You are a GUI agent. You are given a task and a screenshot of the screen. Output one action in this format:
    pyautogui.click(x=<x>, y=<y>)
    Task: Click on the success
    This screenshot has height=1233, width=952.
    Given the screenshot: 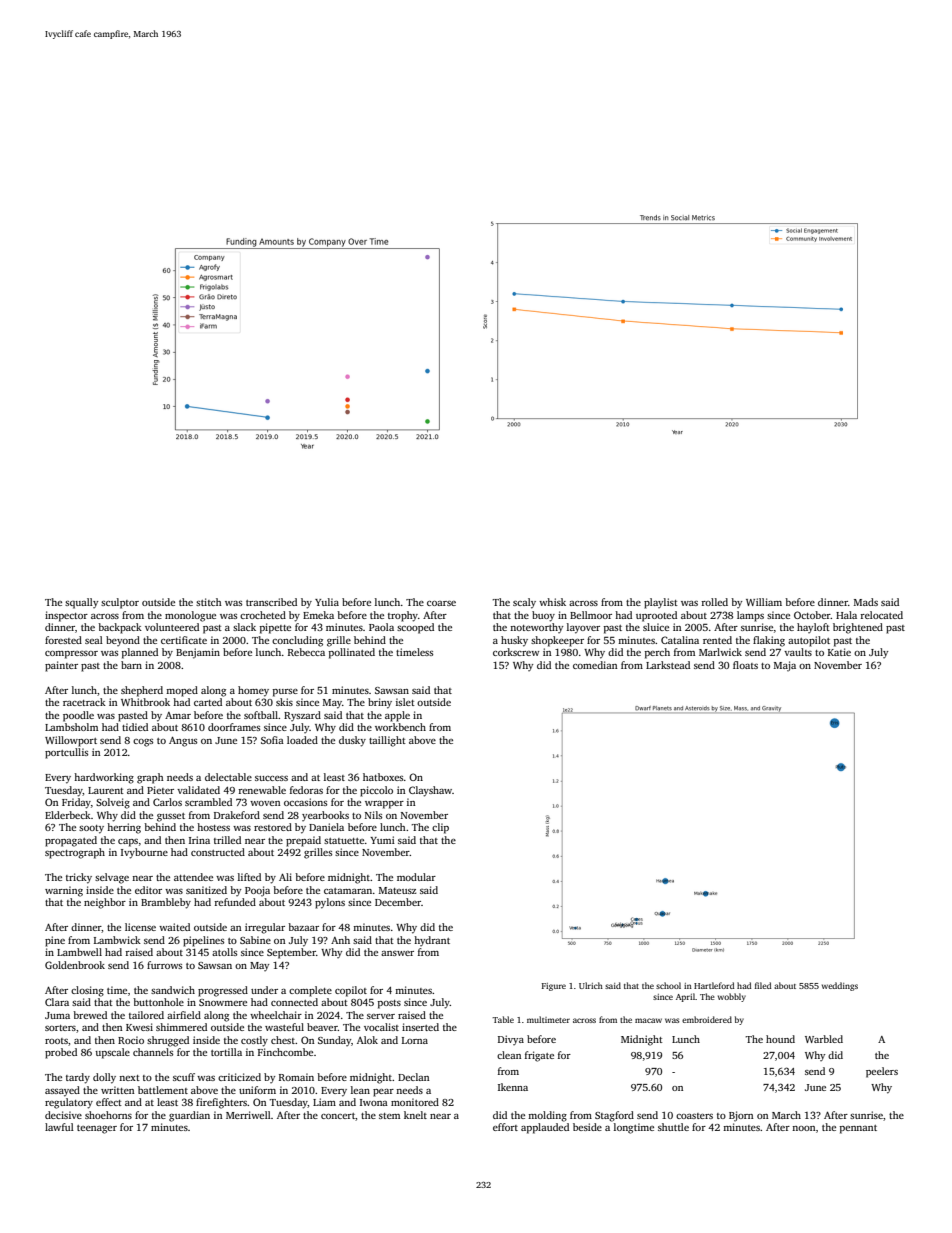 What is the action you would take?
    pyautogui.click(x=271, y=778)
